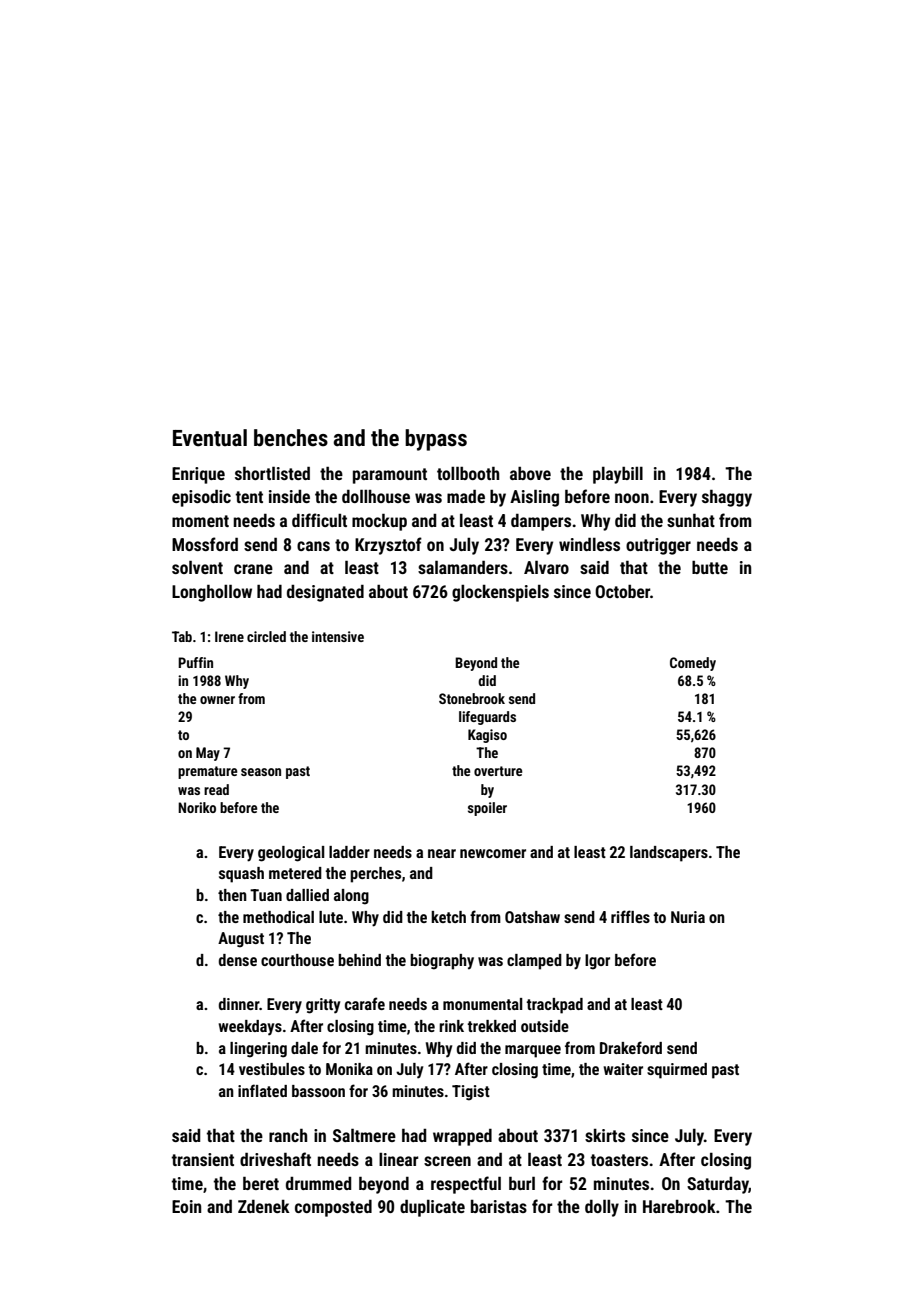  Describe the element at coordinates (493, 853) in the screenshot. I see `newcomer` at that location.
